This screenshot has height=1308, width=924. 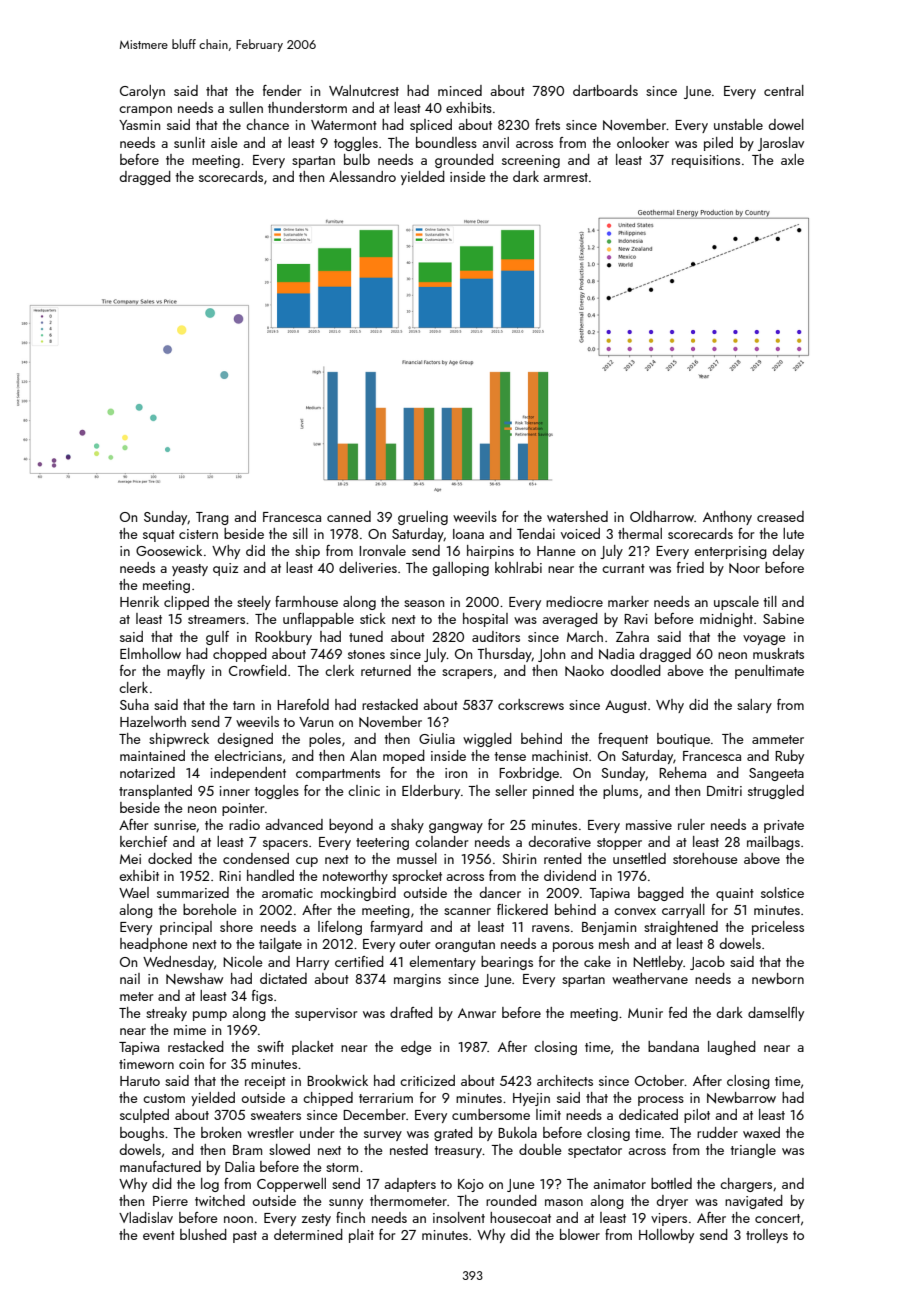 What do you see at coordinates (423, 518) in the screenshot?
I see `grueling` at bounding box center [423, 518].
